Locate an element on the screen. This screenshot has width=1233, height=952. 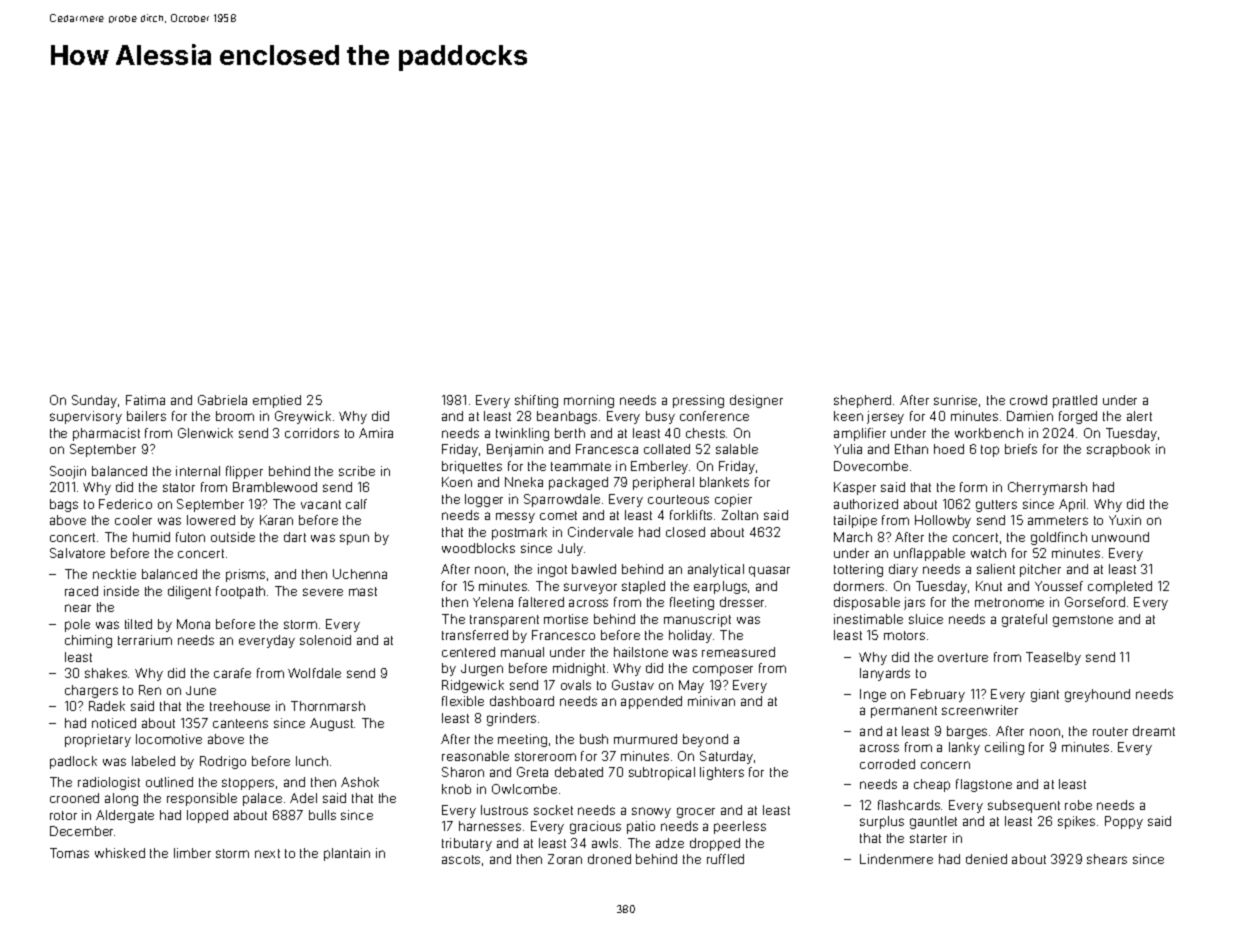
shears is located at coordinates (1107, 859).
